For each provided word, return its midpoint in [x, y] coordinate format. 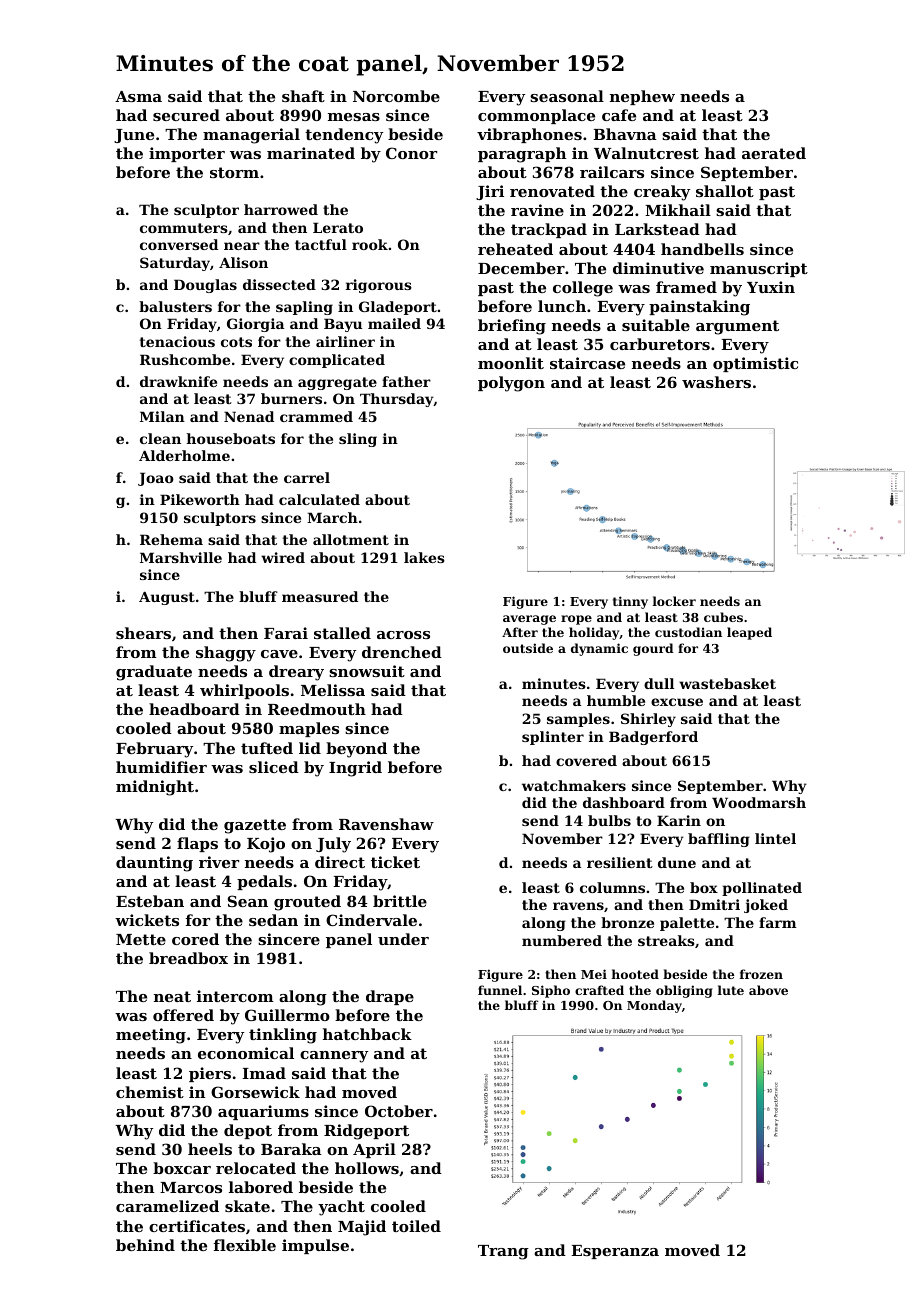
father [406, 381]
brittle [400, 901]
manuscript [759, 269]
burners [291, 398]
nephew [642, 97]
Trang [503, 1252]
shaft [303, 96]
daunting [154, 864]
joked [766, 906]
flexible [245, 1245]
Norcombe [396, 96]
